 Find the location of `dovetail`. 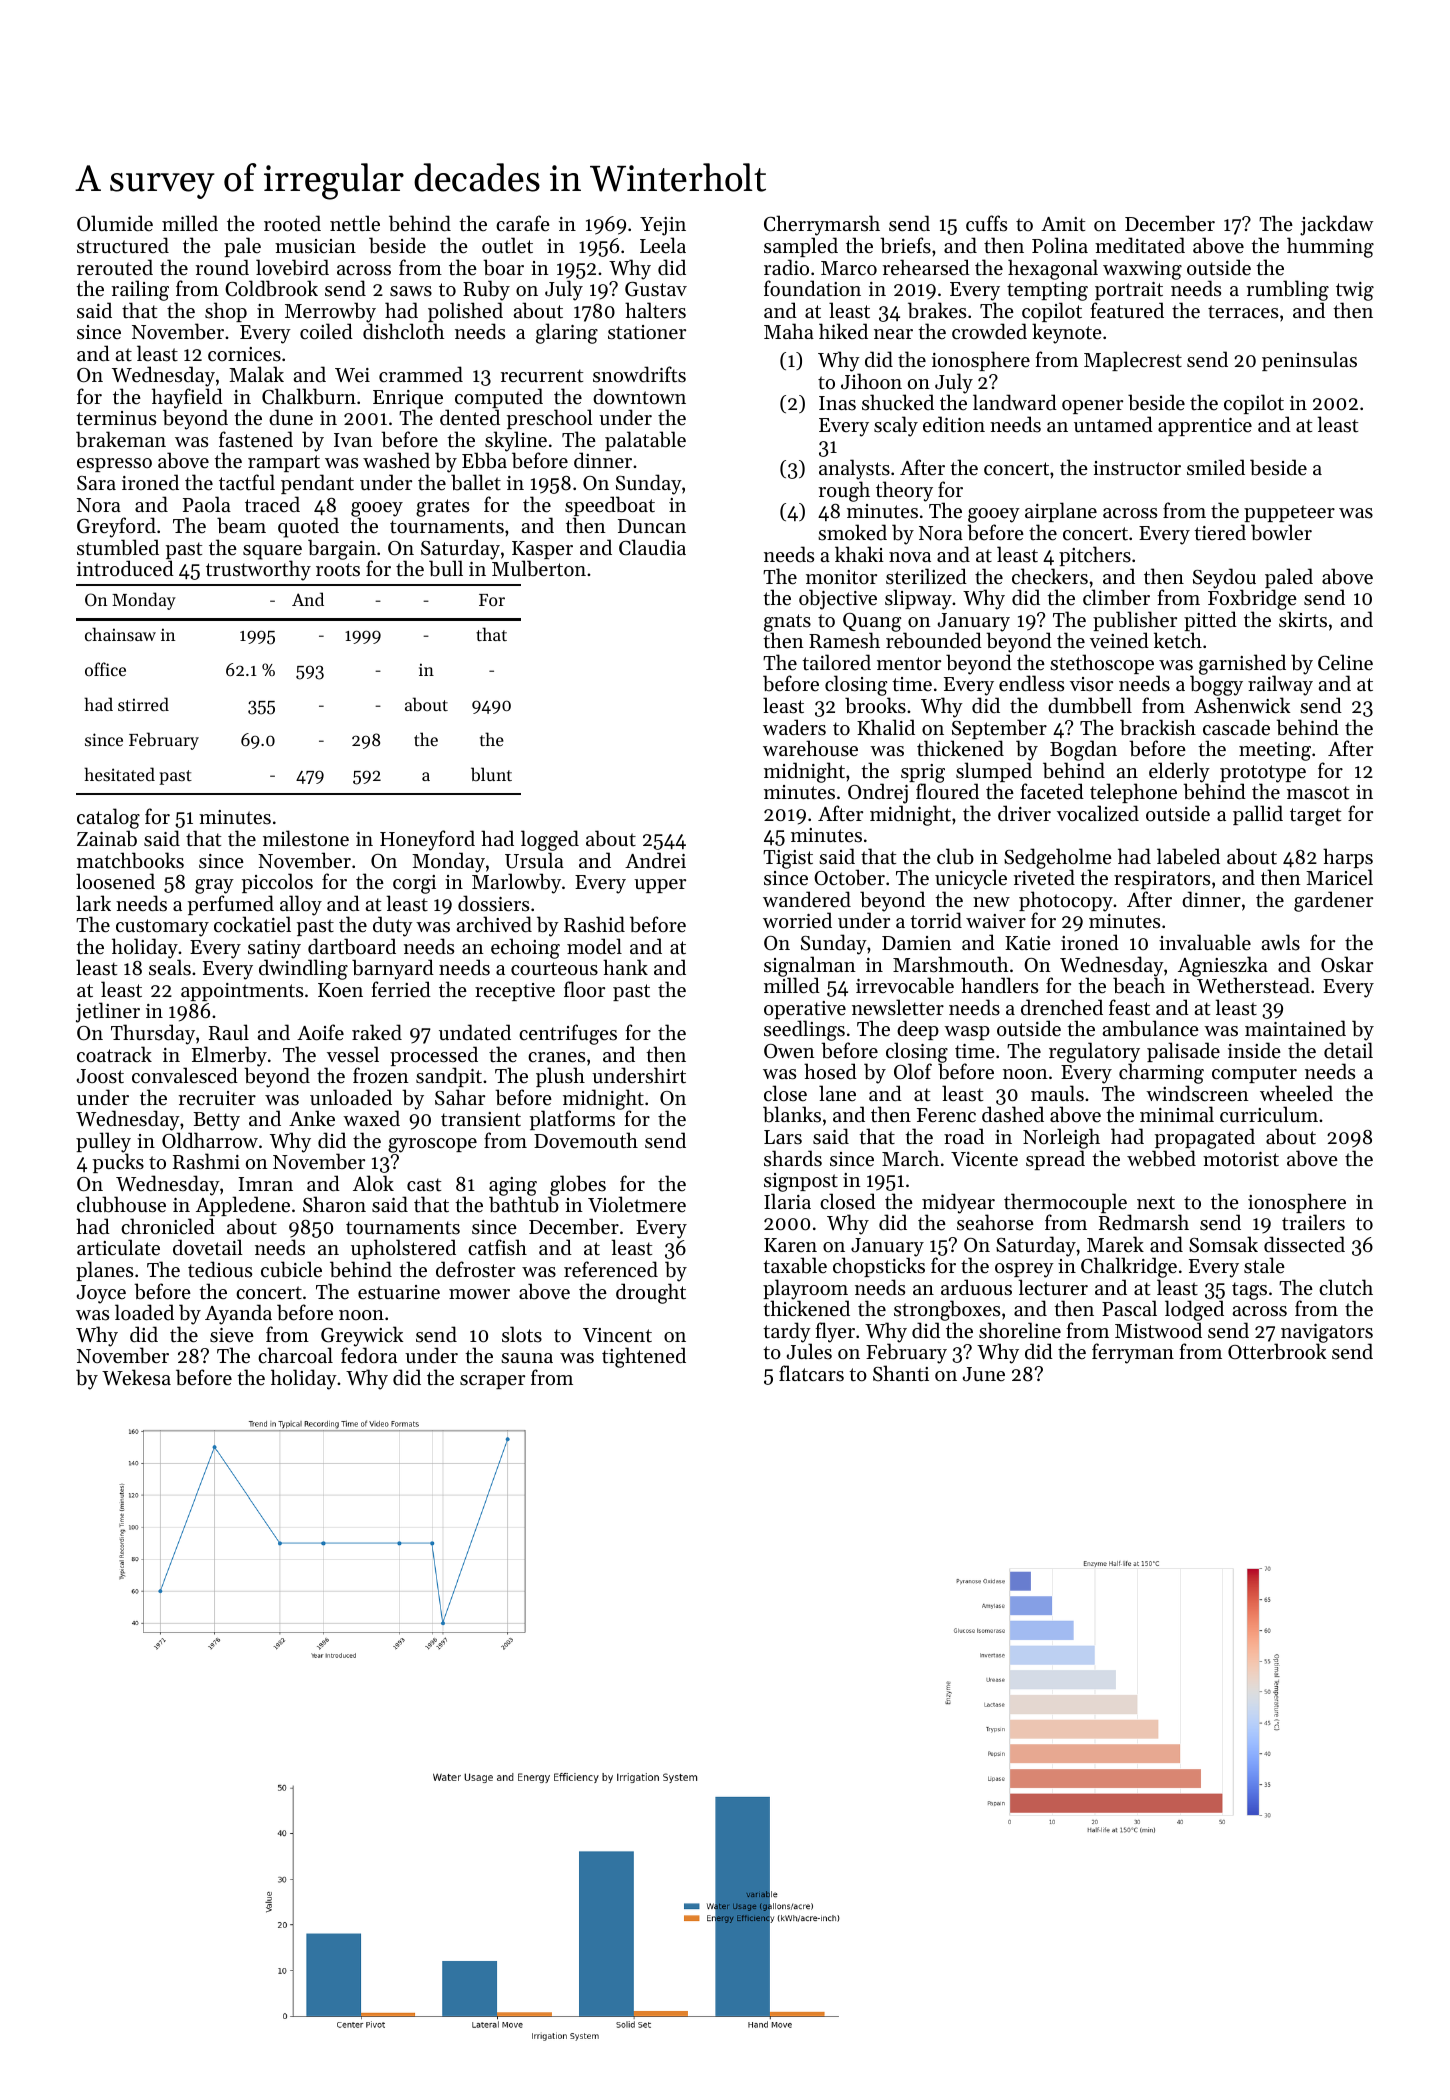

dovetail is located at coordinates (208, 1247).
